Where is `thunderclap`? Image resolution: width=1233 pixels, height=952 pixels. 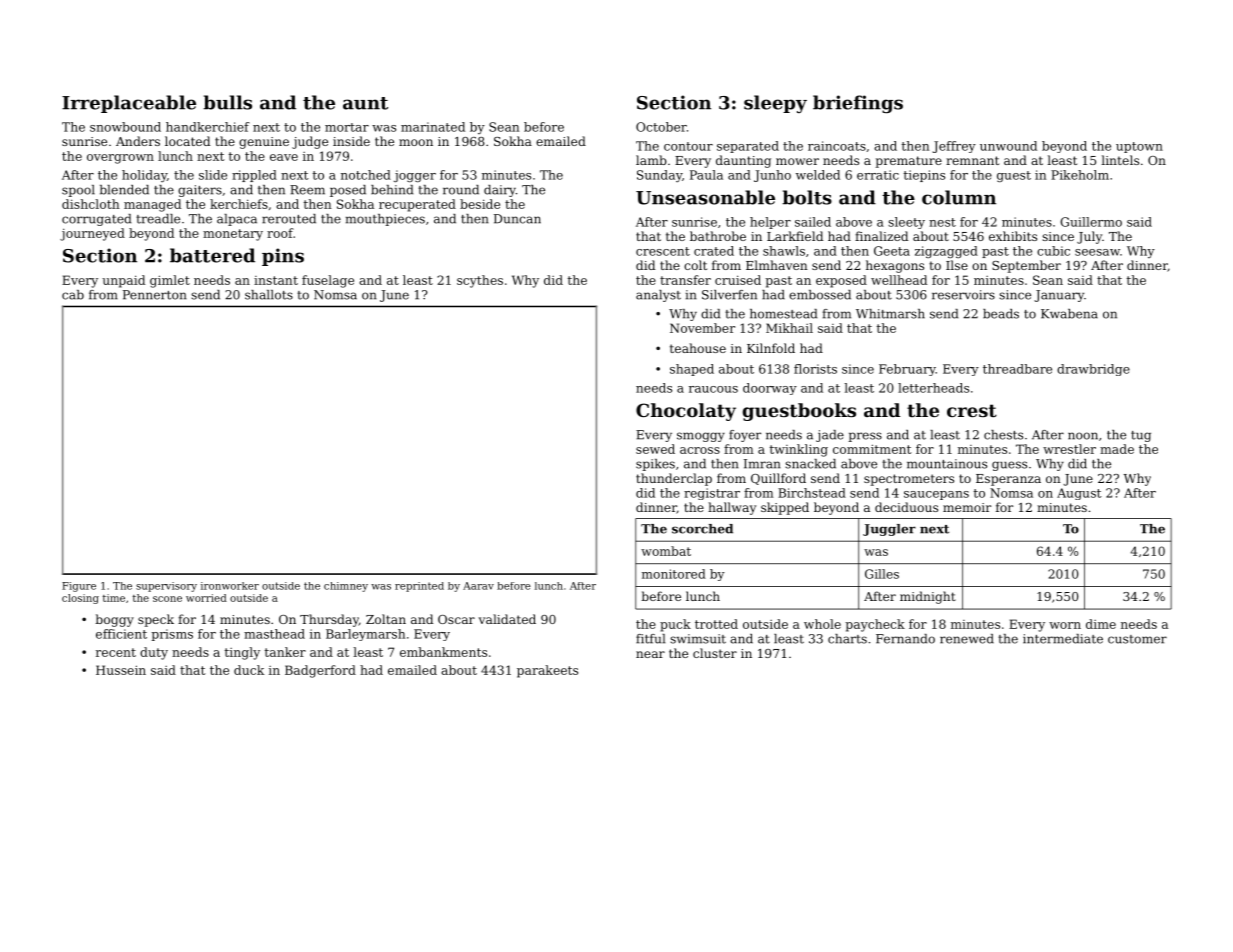 thunderclap is located at coordinates (674, 479).
